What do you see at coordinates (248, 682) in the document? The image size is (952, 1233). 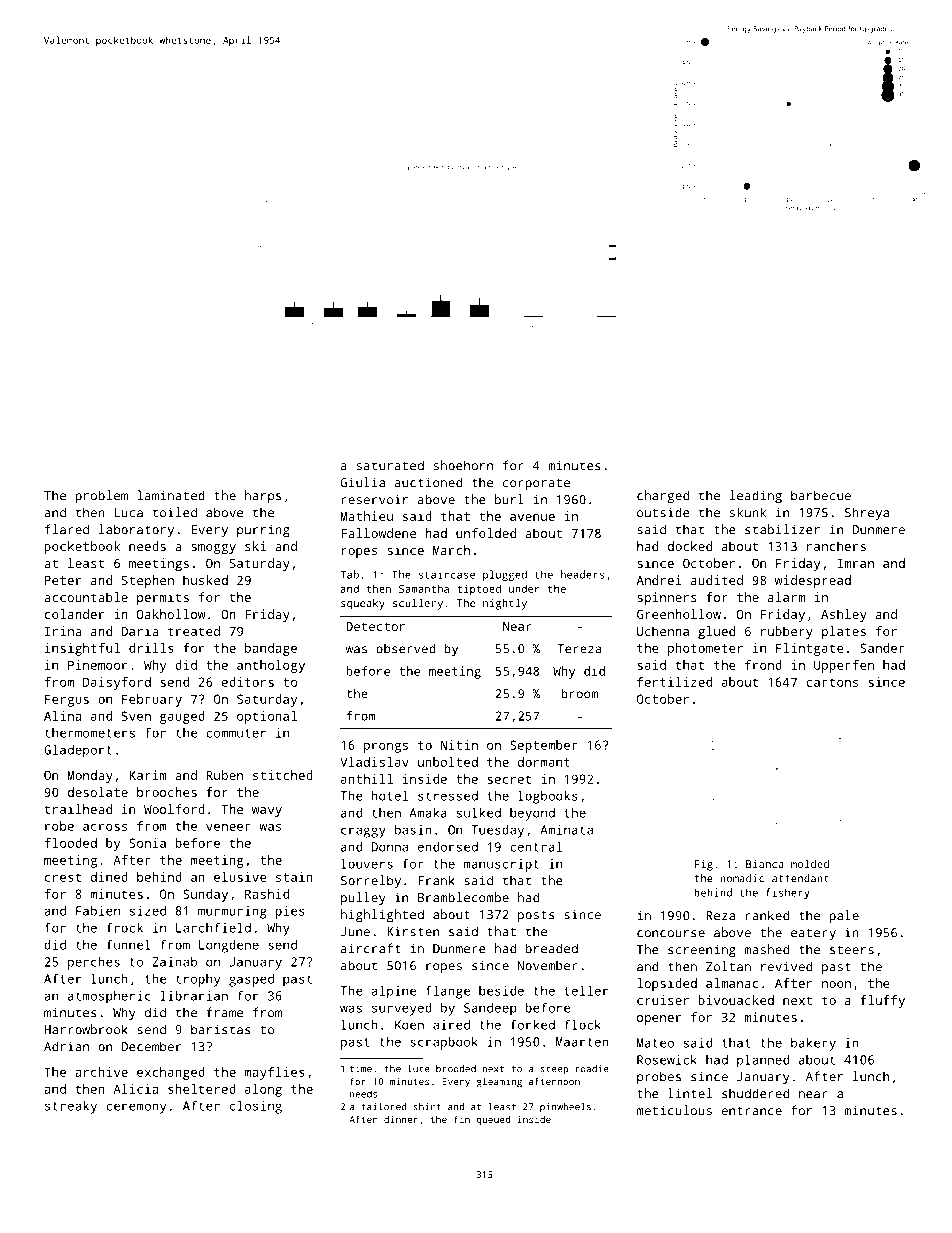 I see `editors` at bounding box center [248, 682].
